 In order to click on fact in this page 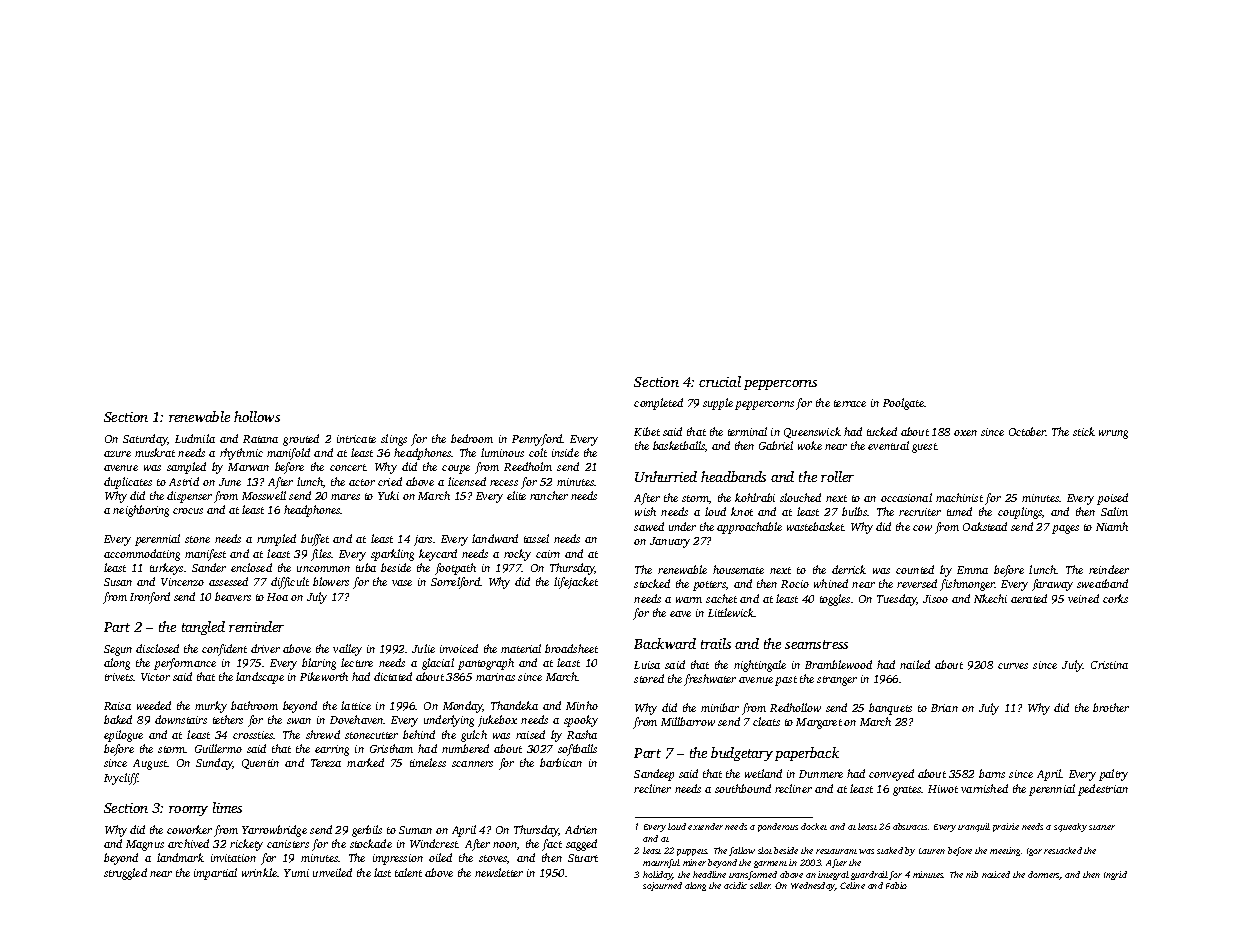, I will do `click(552, 845)`.
